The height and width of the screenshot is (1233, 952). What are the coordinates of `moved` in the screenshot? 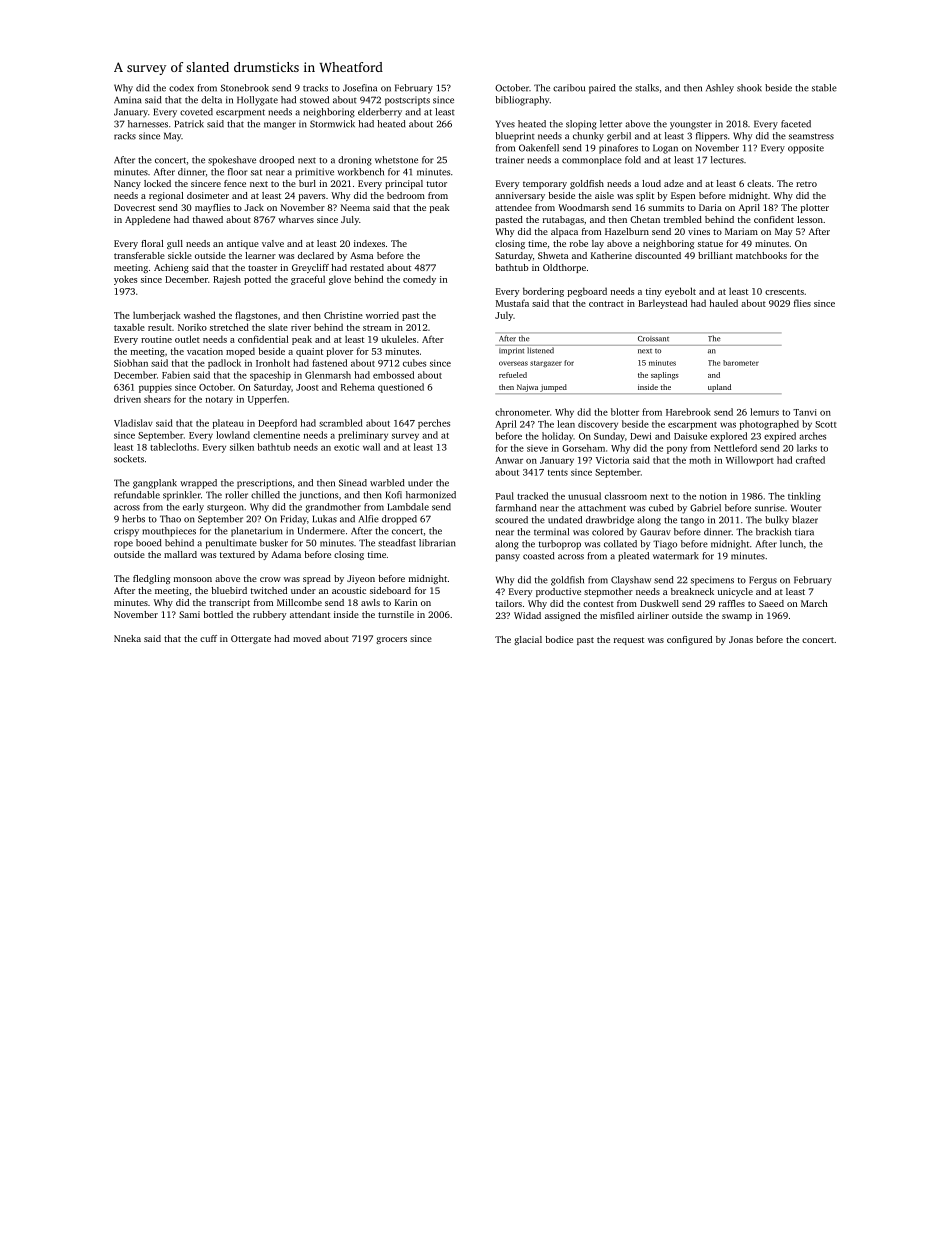 It's located at (307, 638).
